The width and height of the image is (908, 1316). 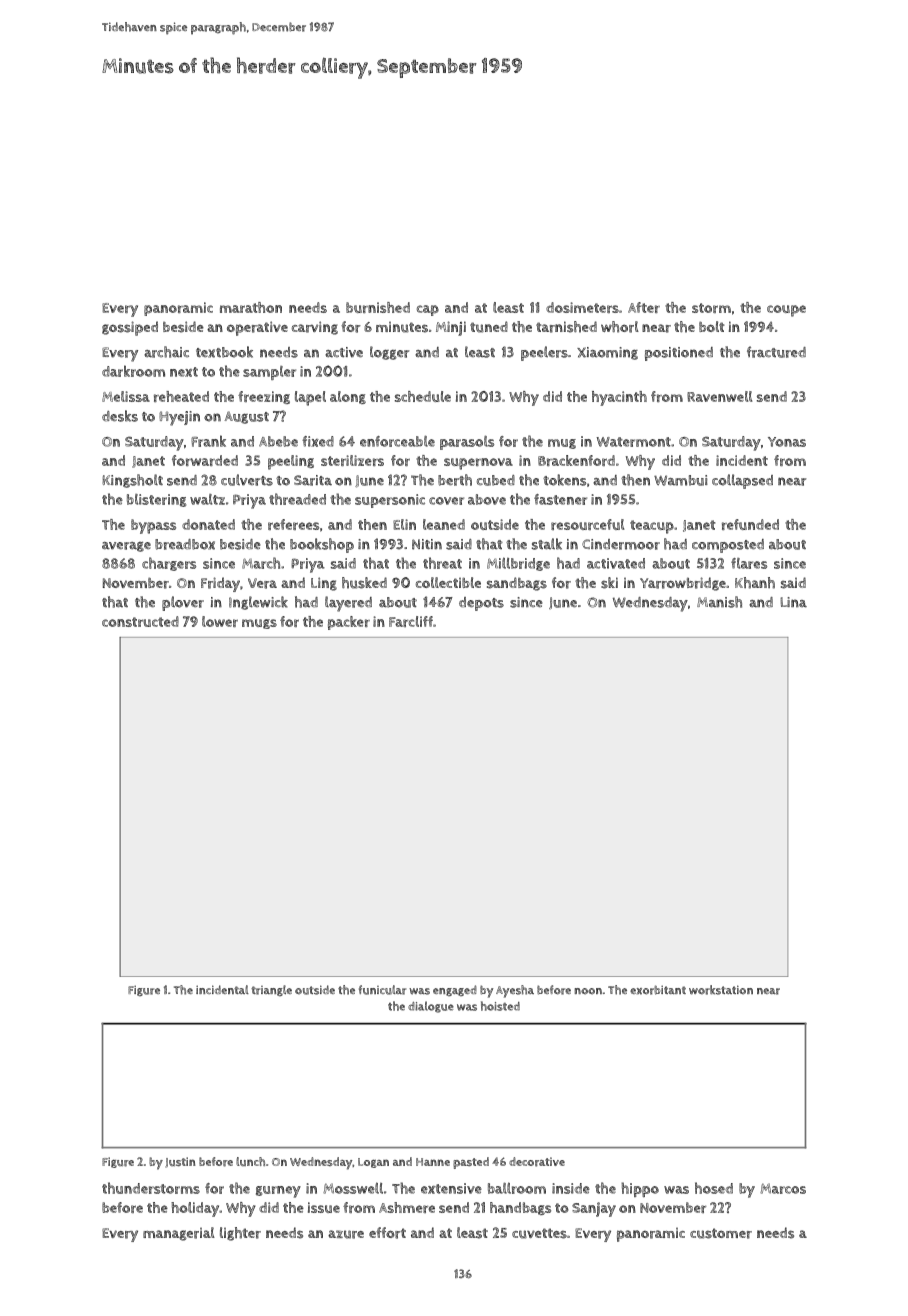 I want to click on engaged, so click(x=455, y=990).
